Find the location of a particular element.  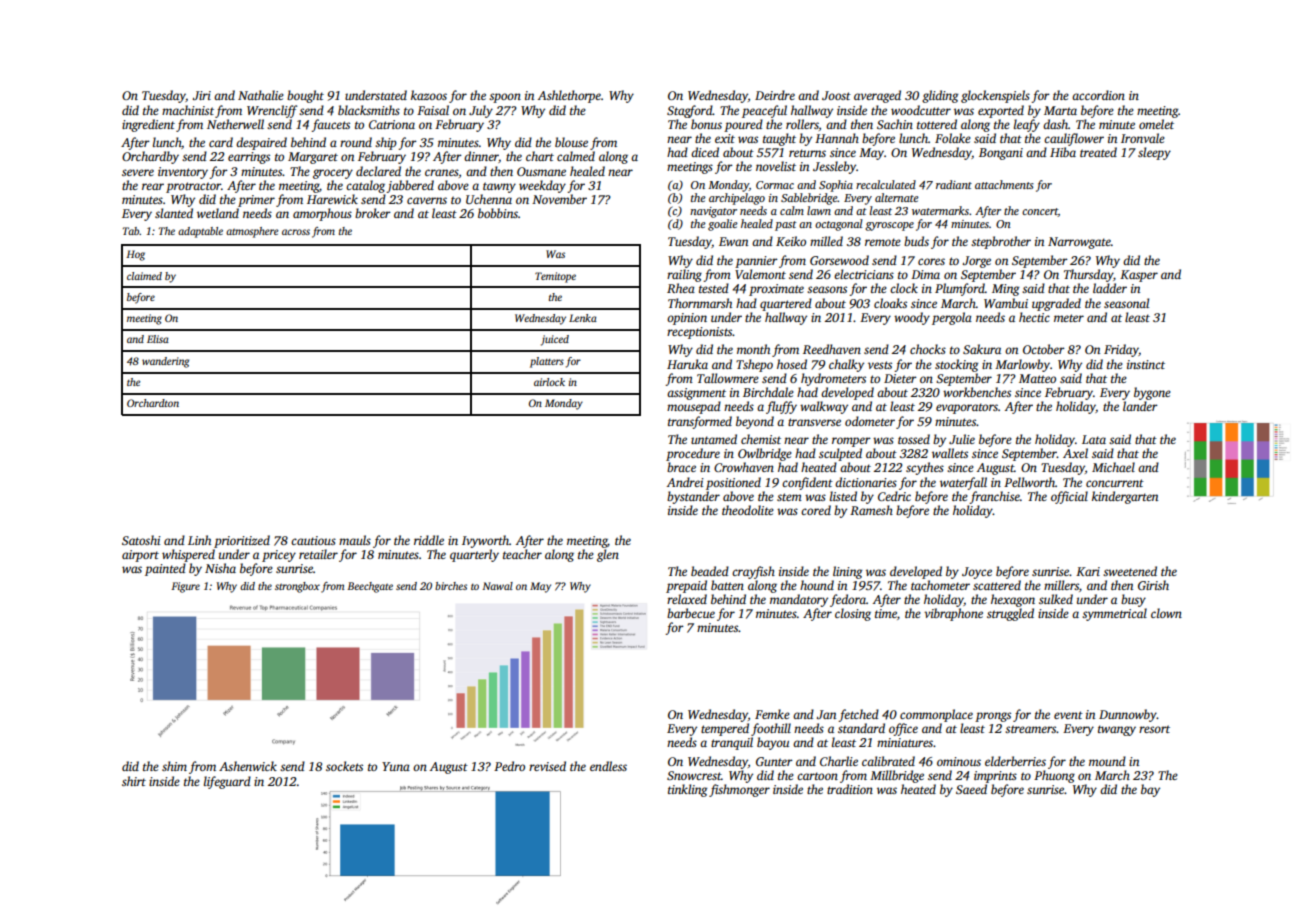

prioritized is located at coordinates (242, 541).
